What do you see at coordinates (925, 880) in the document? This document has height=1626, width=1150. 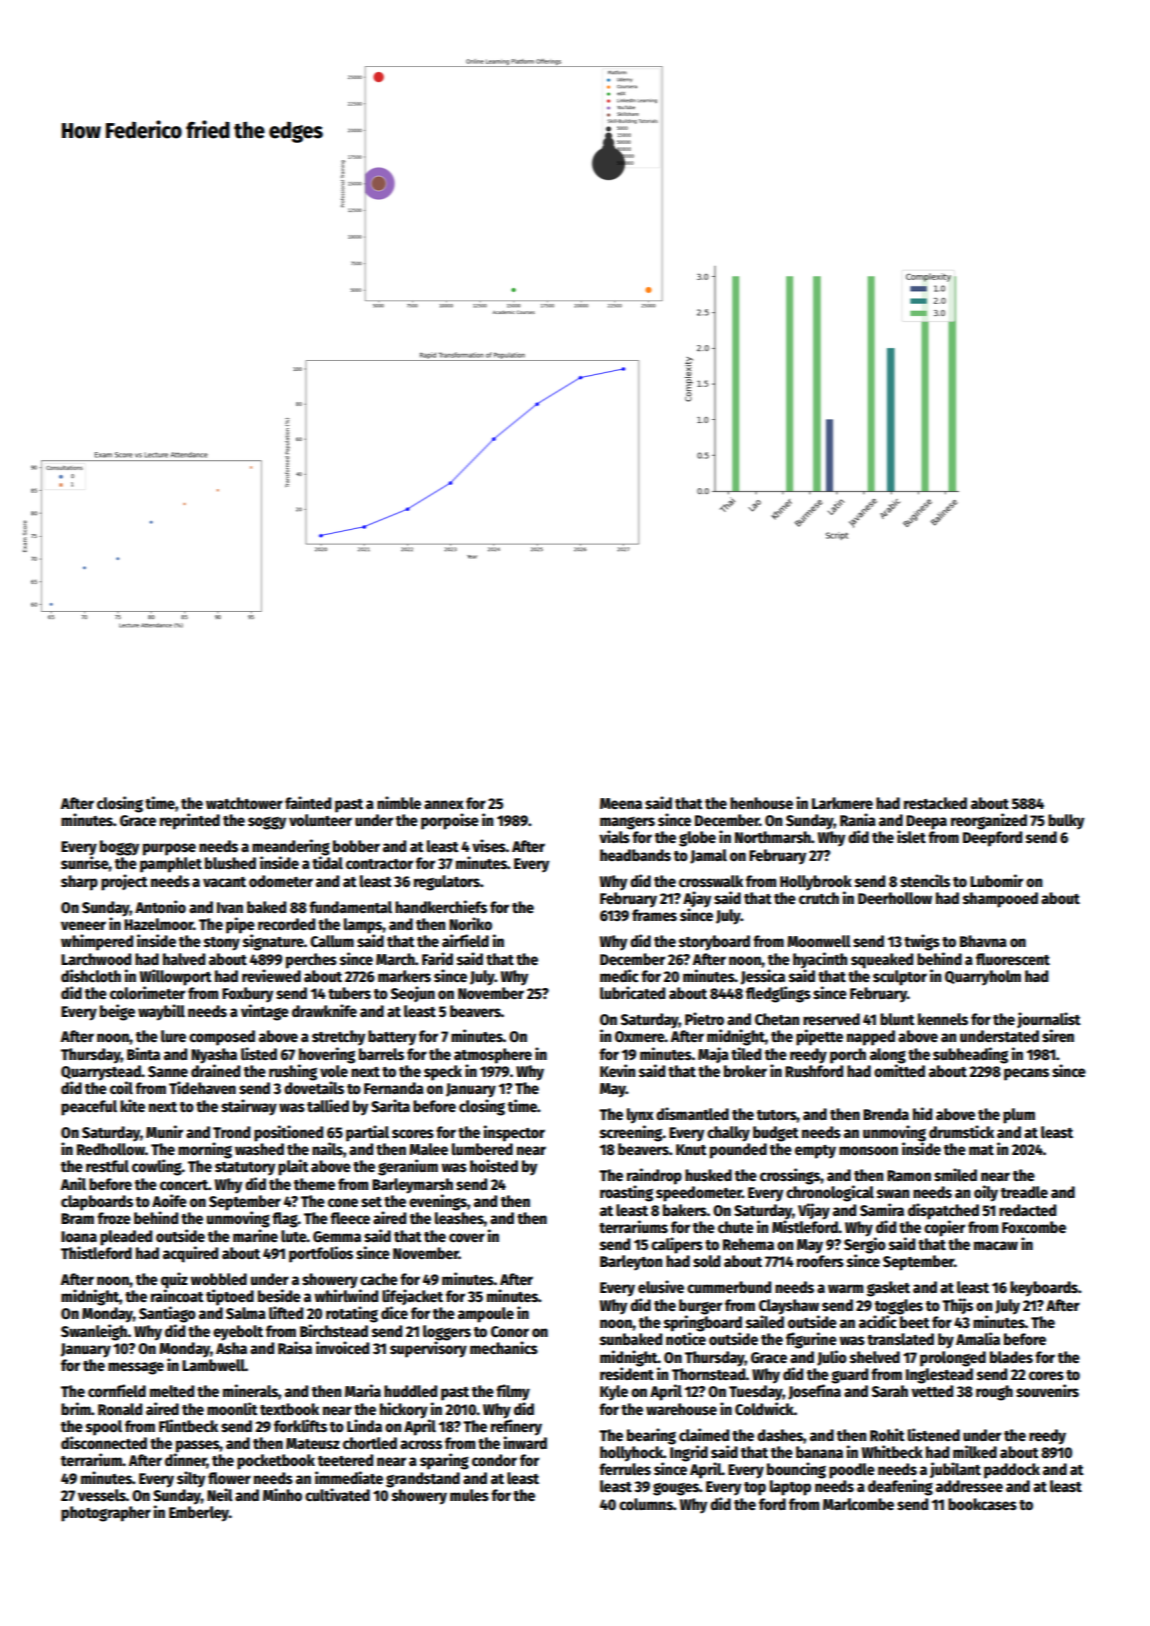 I see `stencils` at bounding box center [925, 880].
